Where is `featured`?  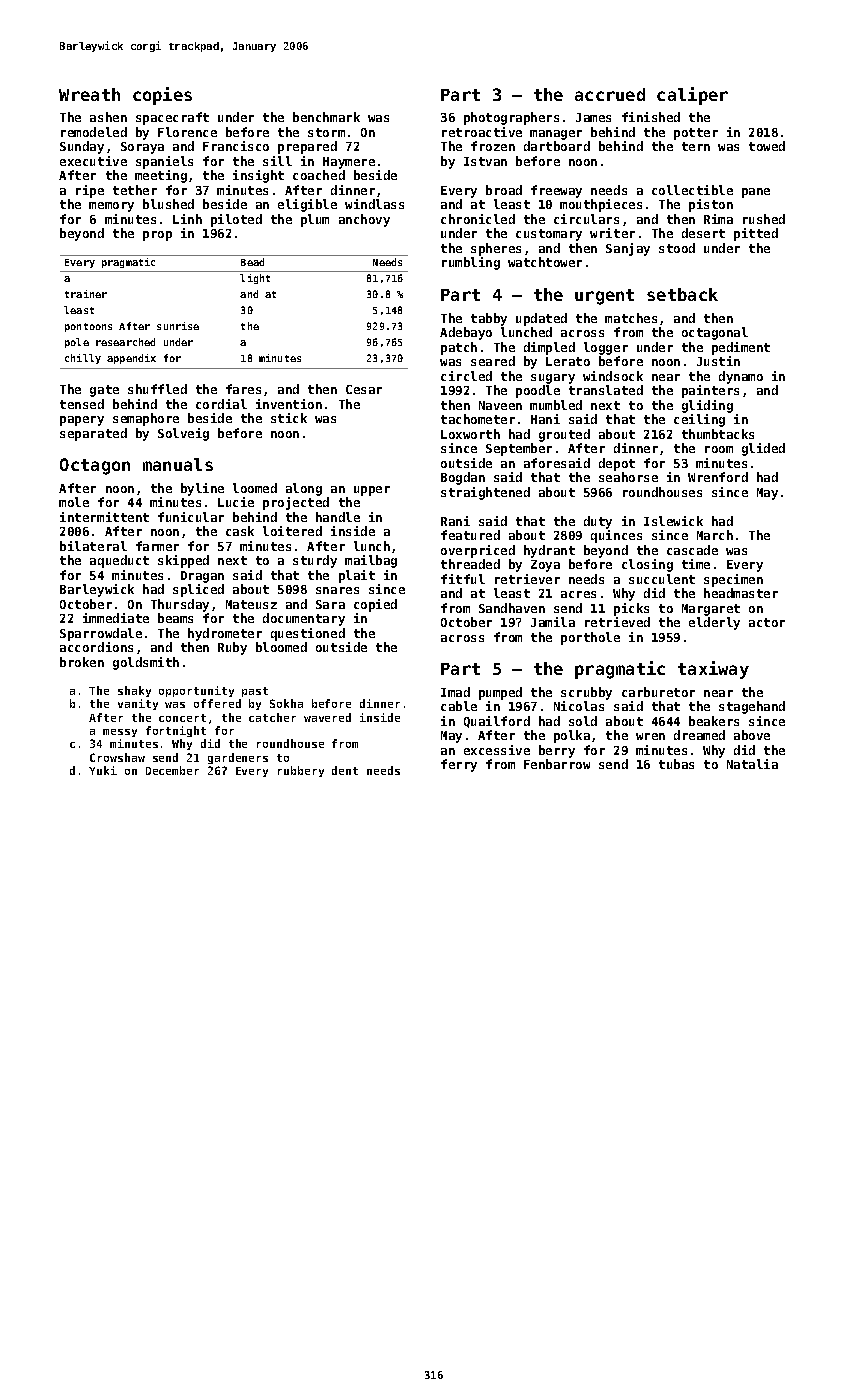
featured is located at coordinates (470, 535).
